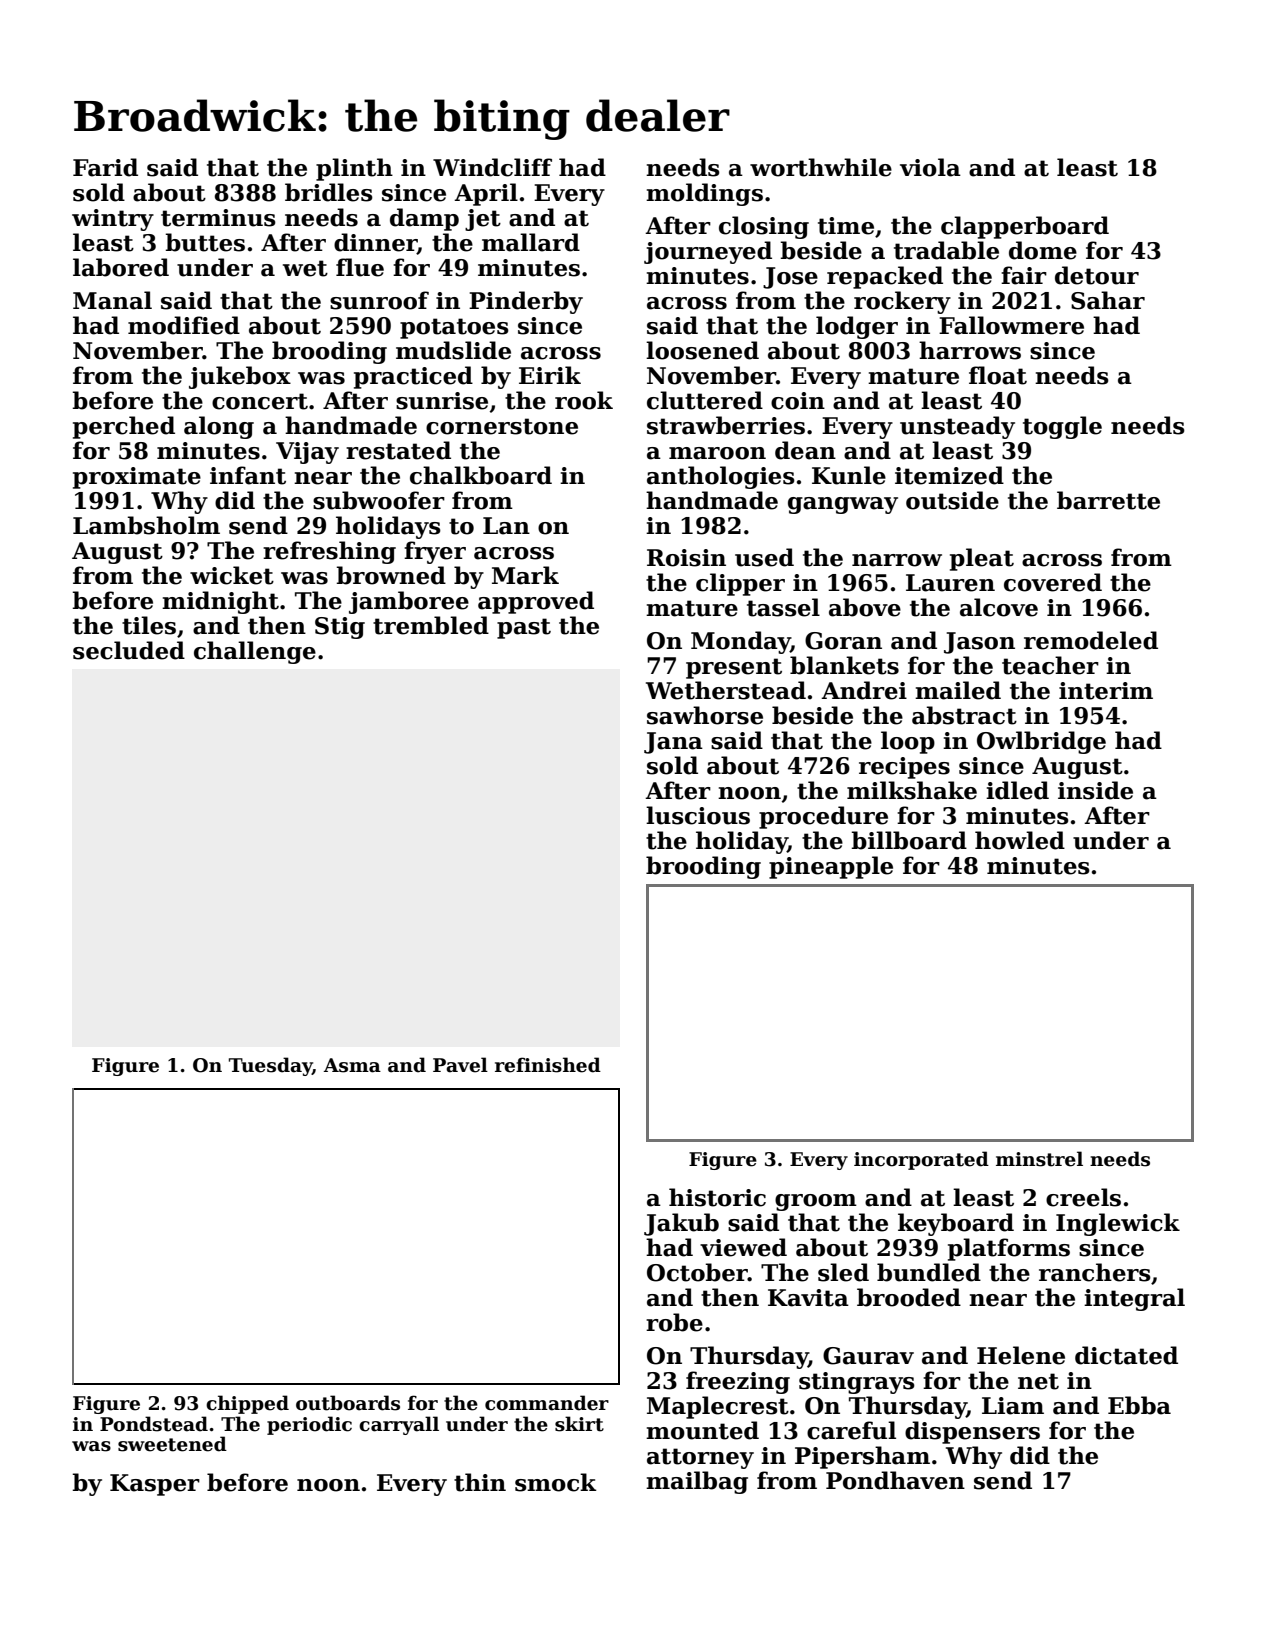 Image resolution: width=1266 pixels, height=1638 pixels. I want to click on Jose, so click(790, 278).
